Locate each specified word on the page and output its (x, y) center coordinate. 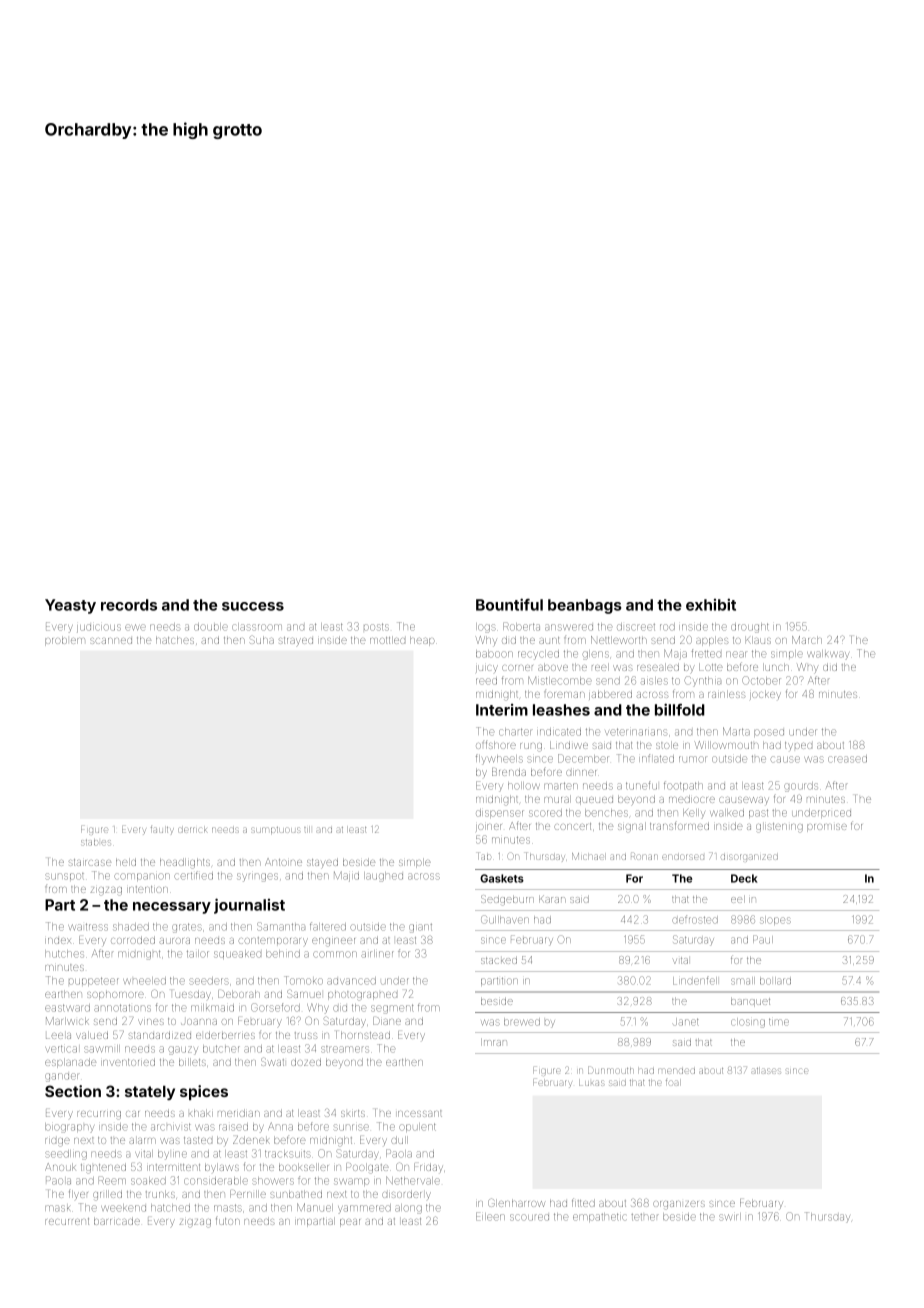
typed (798, 746)
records (129, 605)
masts (228, 1208)
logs (485, 628)
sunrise (351, 1127)
